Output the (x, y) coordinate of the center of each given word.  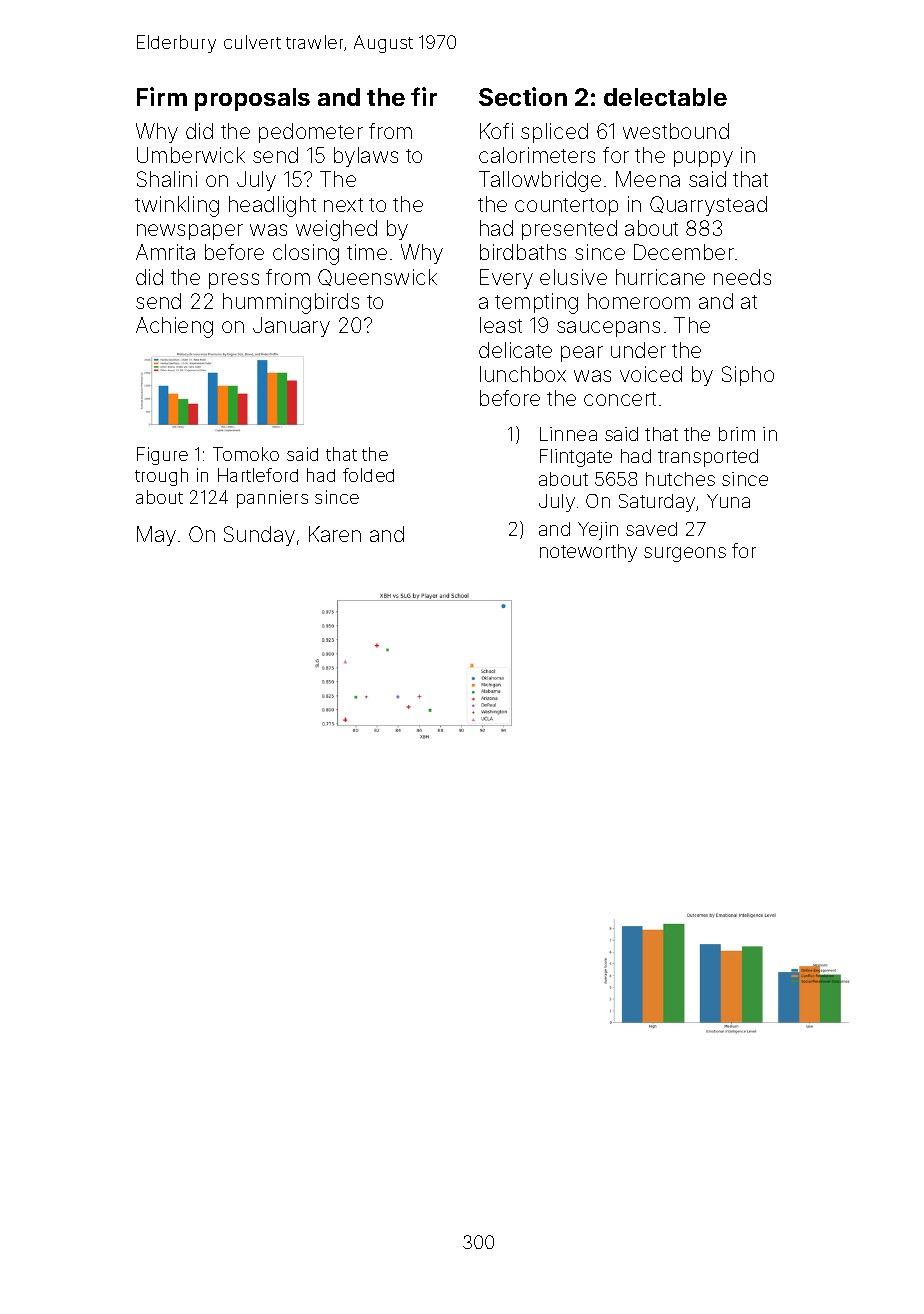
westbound (676, 131)
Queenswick (377, 277)
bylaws (366, 157)
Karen (335, 534)
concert (620, 399)
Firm (162, 96)
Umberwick (191, 155)
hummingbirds (291, 303)
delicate (515, 350)
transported (708, 458)
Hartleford (258, 475)
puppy (703, 159)
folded (368, 475)
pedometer (311, 133)
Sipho (748, 376)
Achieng (174, 327)
